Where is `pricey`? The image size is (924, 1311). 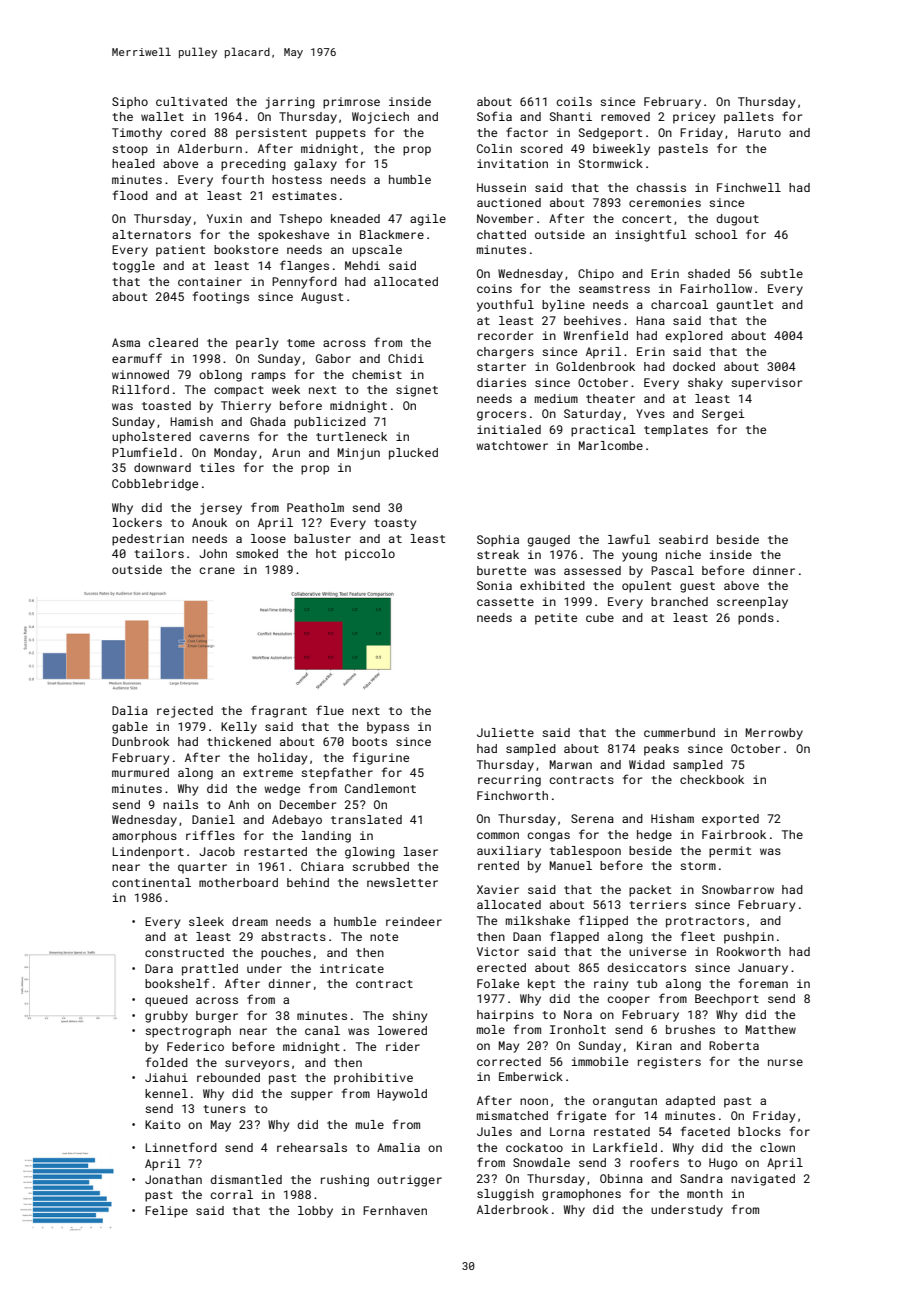 pricey is located at coordinates (694, 118).
